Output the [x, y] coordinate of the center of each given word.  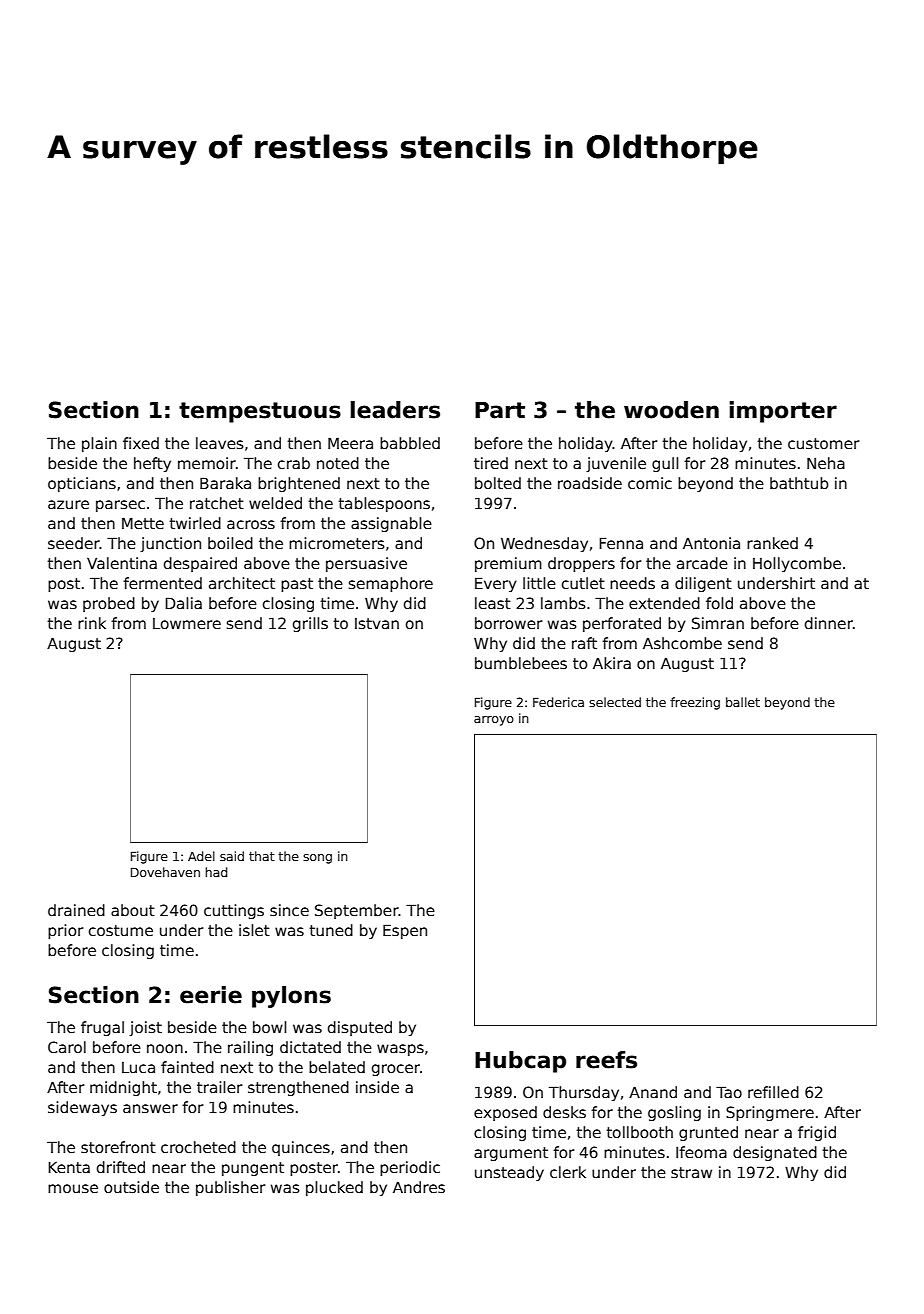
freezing [695, 703]
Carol [67, 1047]
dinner [829, 623]
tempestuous [260, 412]
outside [131, 1187]
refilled [773, 1092]
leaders [395, 410]
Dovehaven [165, 872]
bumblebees [521, 663]
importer [783, 412]
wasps [400, 1050]
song [317, 859]
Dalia [183, 603]
